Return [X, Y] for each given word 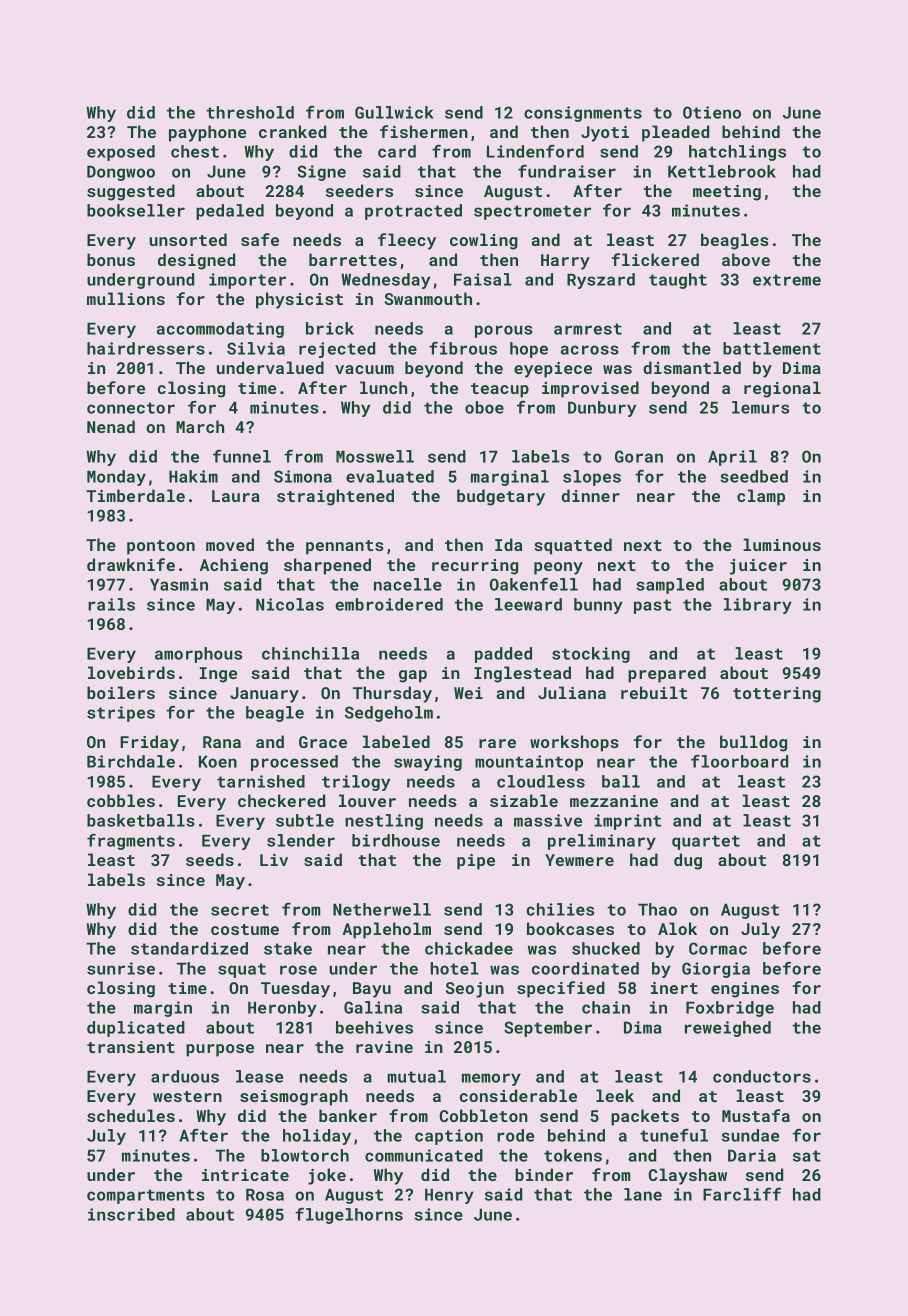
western [187, 1096]
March [200, 426]
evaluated [390, 476]
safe [260, 239]
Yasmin [179, 584]
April [732, 458]
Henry [449, 1196]
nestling [384, 822]
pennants [345, 547]
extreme [787, 280]
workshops [574, 743]
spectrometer [532, 212]
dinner [591, 495]
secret [240, 910]
